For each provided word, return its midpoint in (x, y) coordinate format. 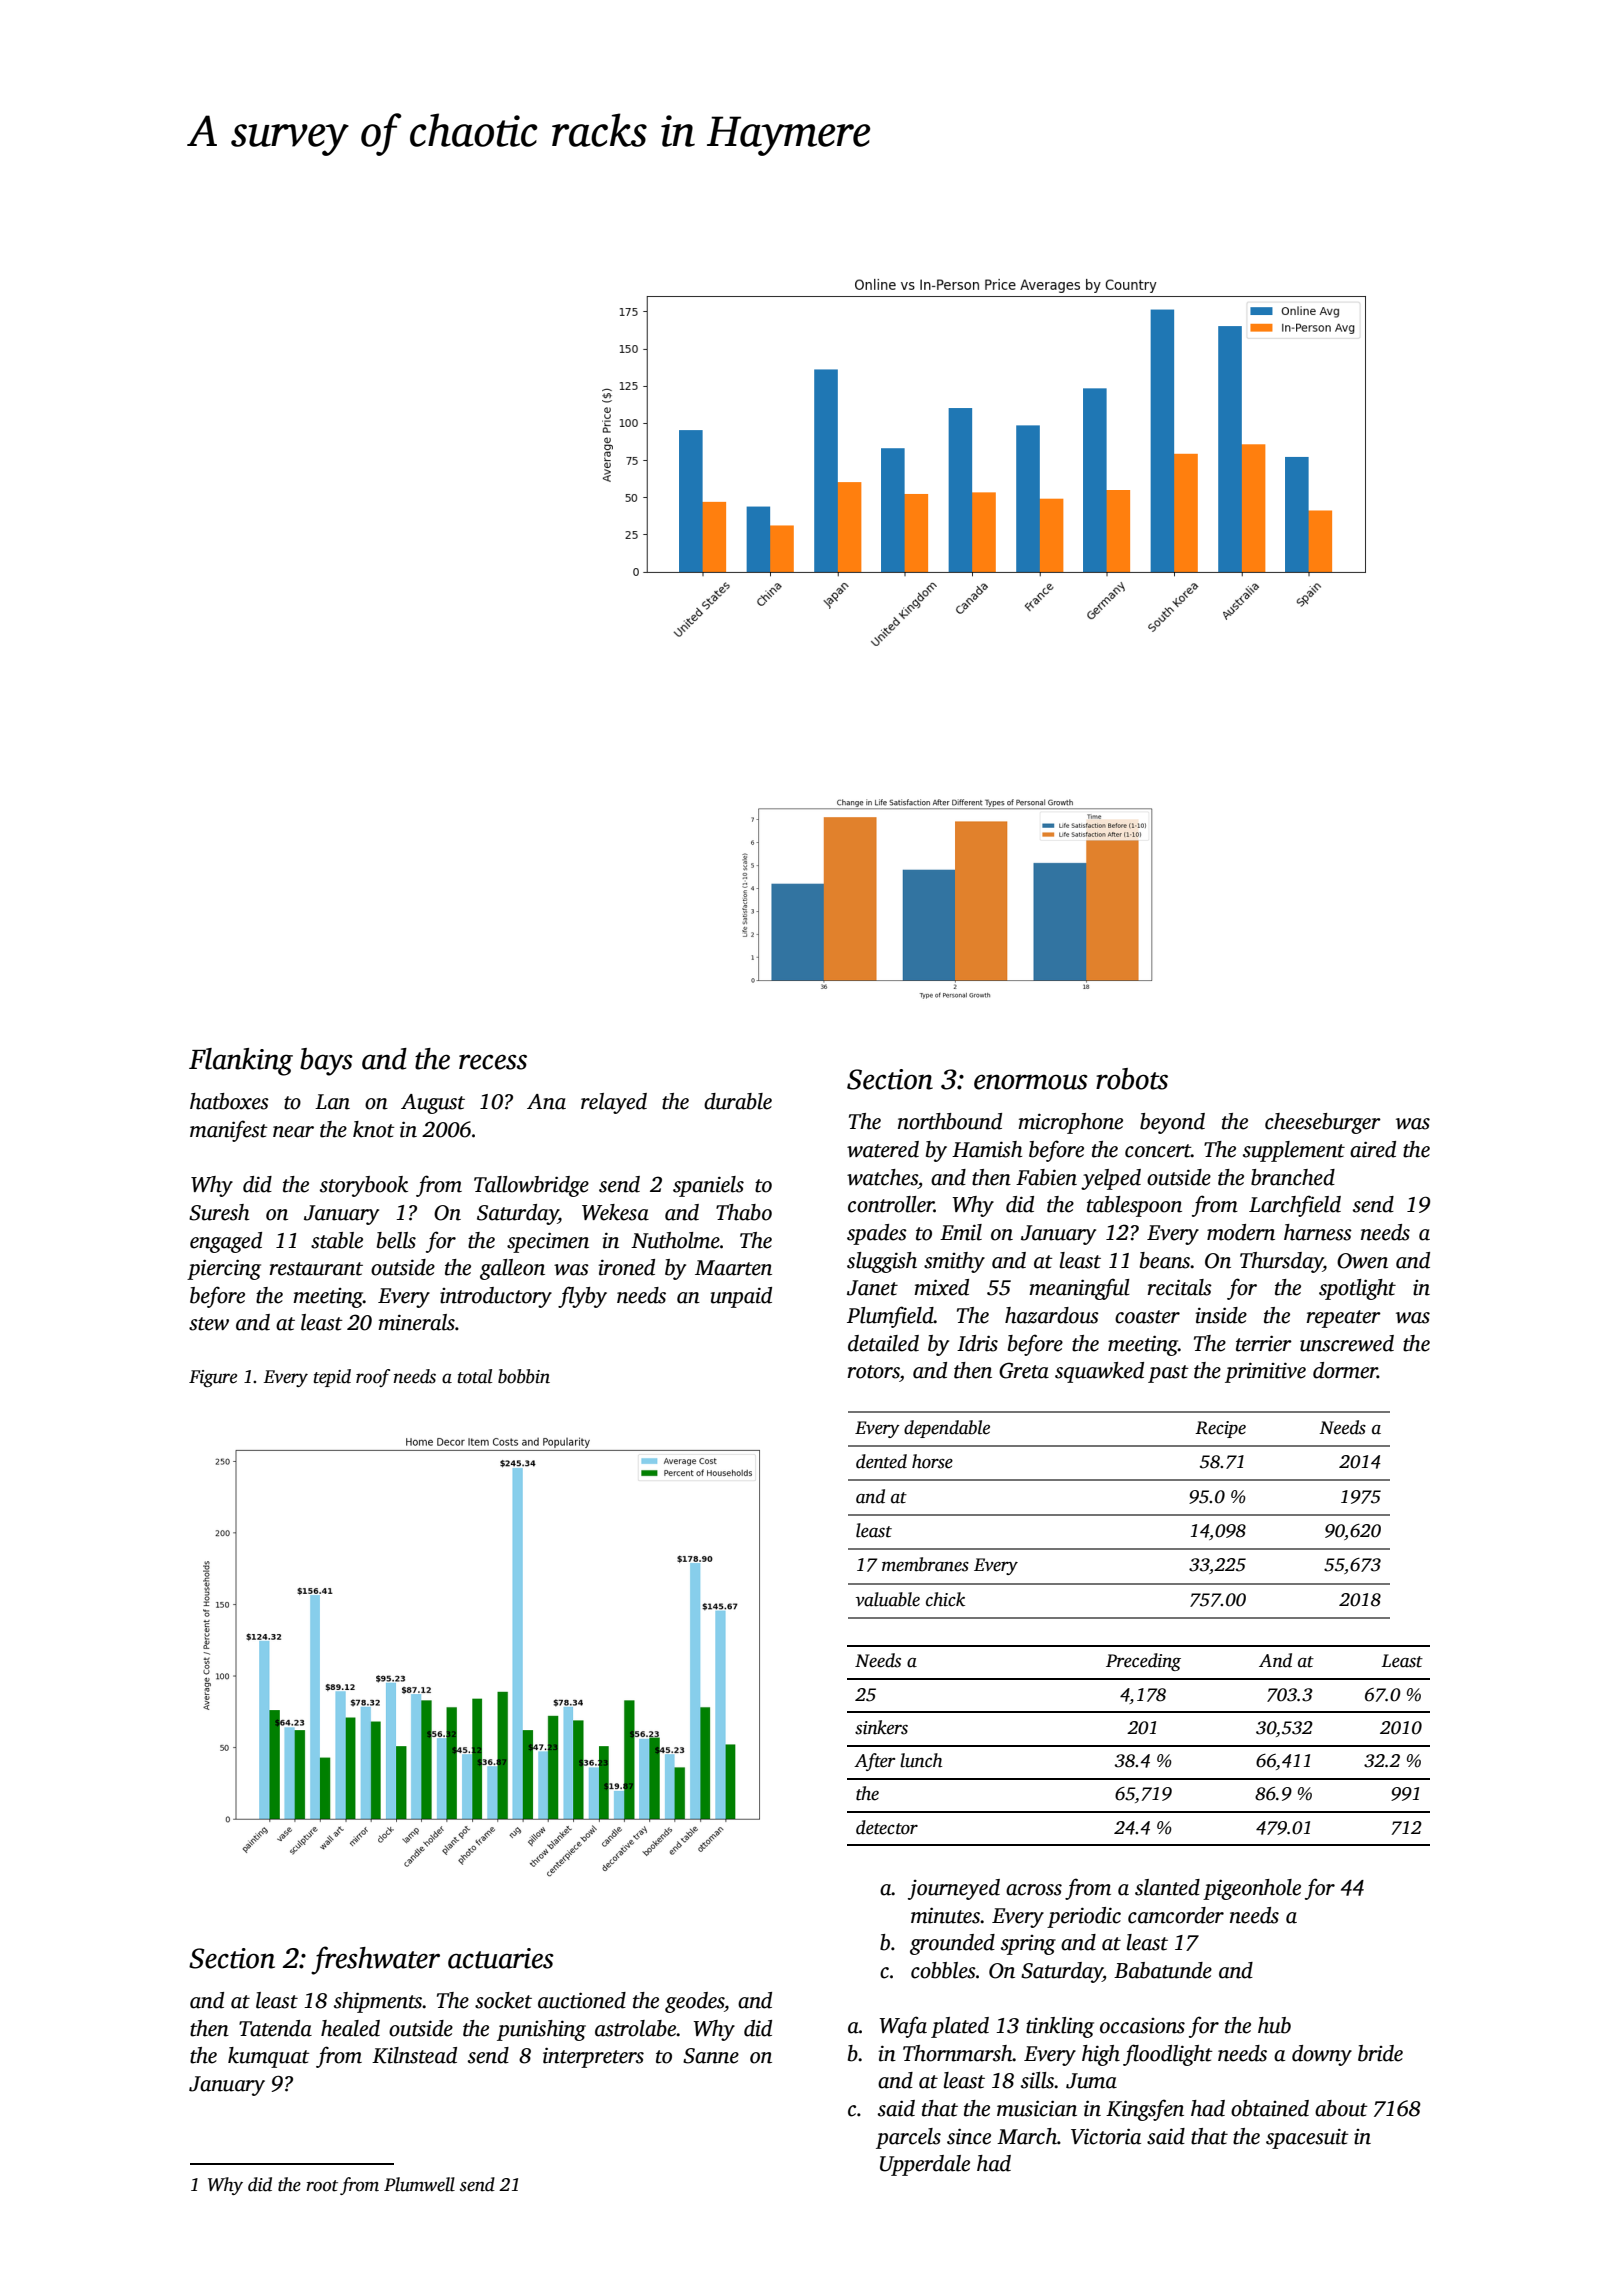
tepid (332, 1378)
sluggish (882, 1262)
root (322, 2186)
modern (1241, 1232)
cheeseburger (1323, 1123)
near (293, 1132)
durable (738, 1101)
